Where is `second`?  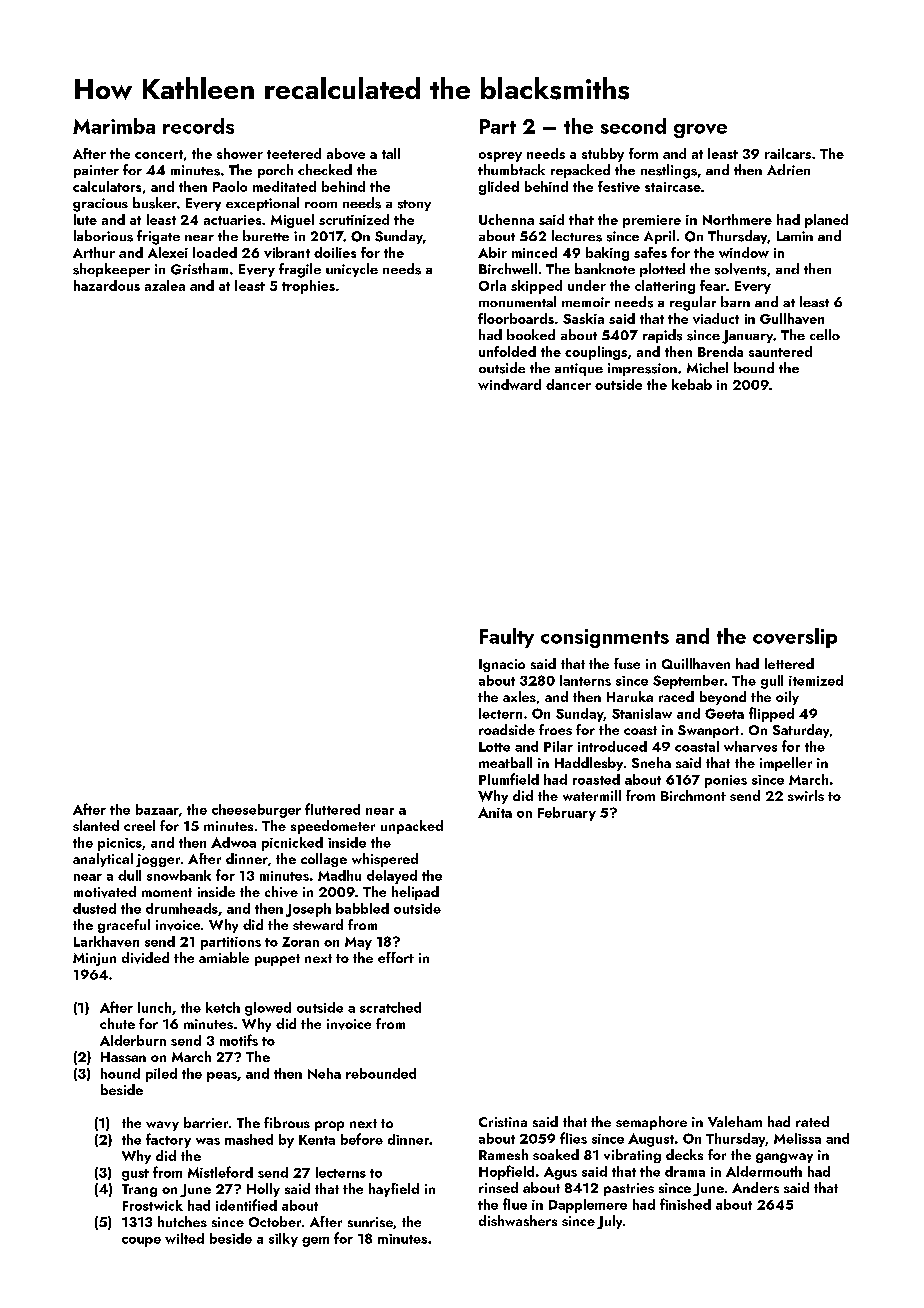
second is located at coordinates (633, 126).
